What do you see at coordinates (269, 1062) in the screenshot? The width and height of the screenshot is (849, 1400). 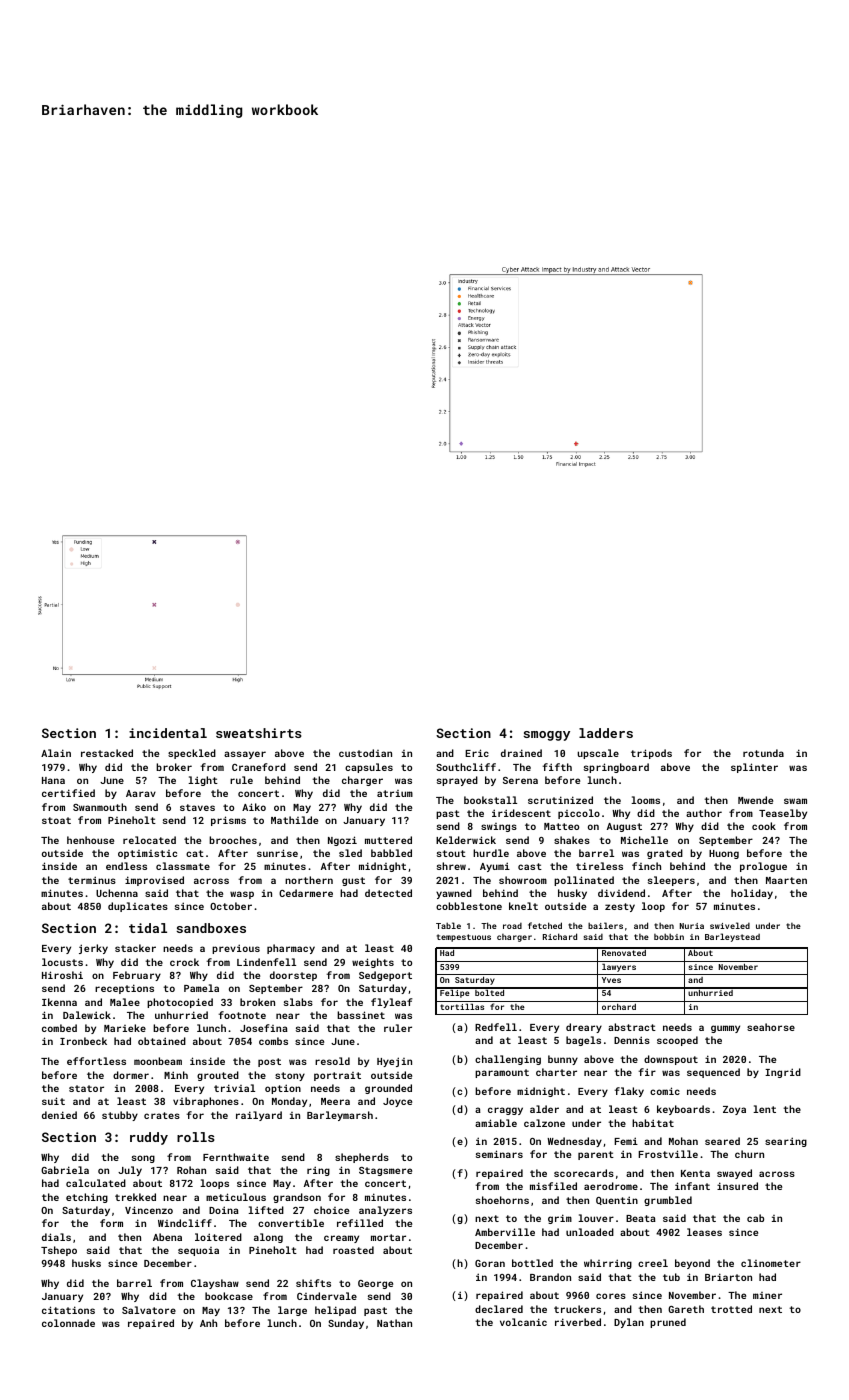 I see `post` at bounding box center [269, 1062].
